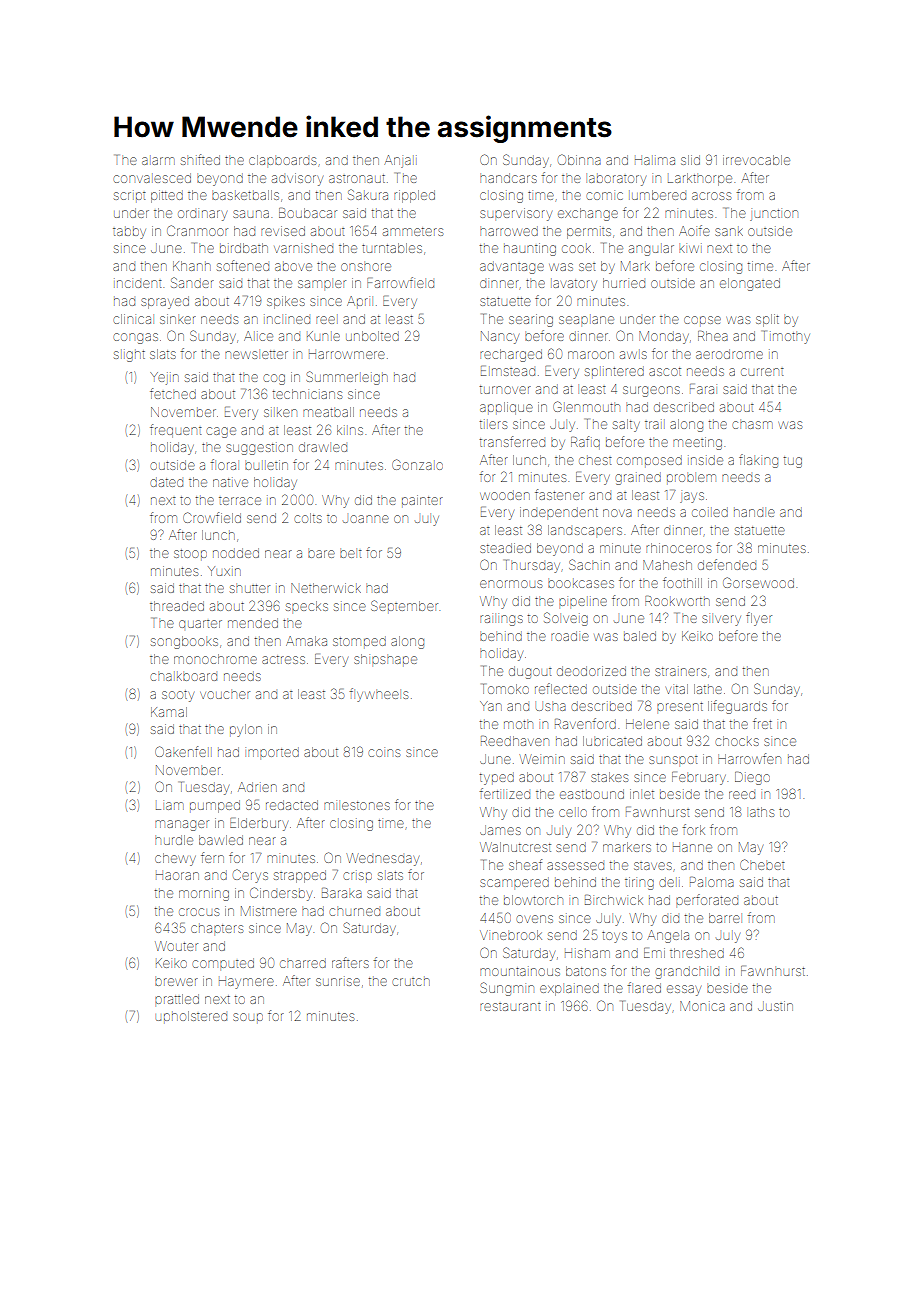 Image resolution: width=924 pixels, height=1308 pixels. What do you see at coordinates (677, 601) in the screenshot?
I see `Rookworth` at bounding box center [677, 601].
